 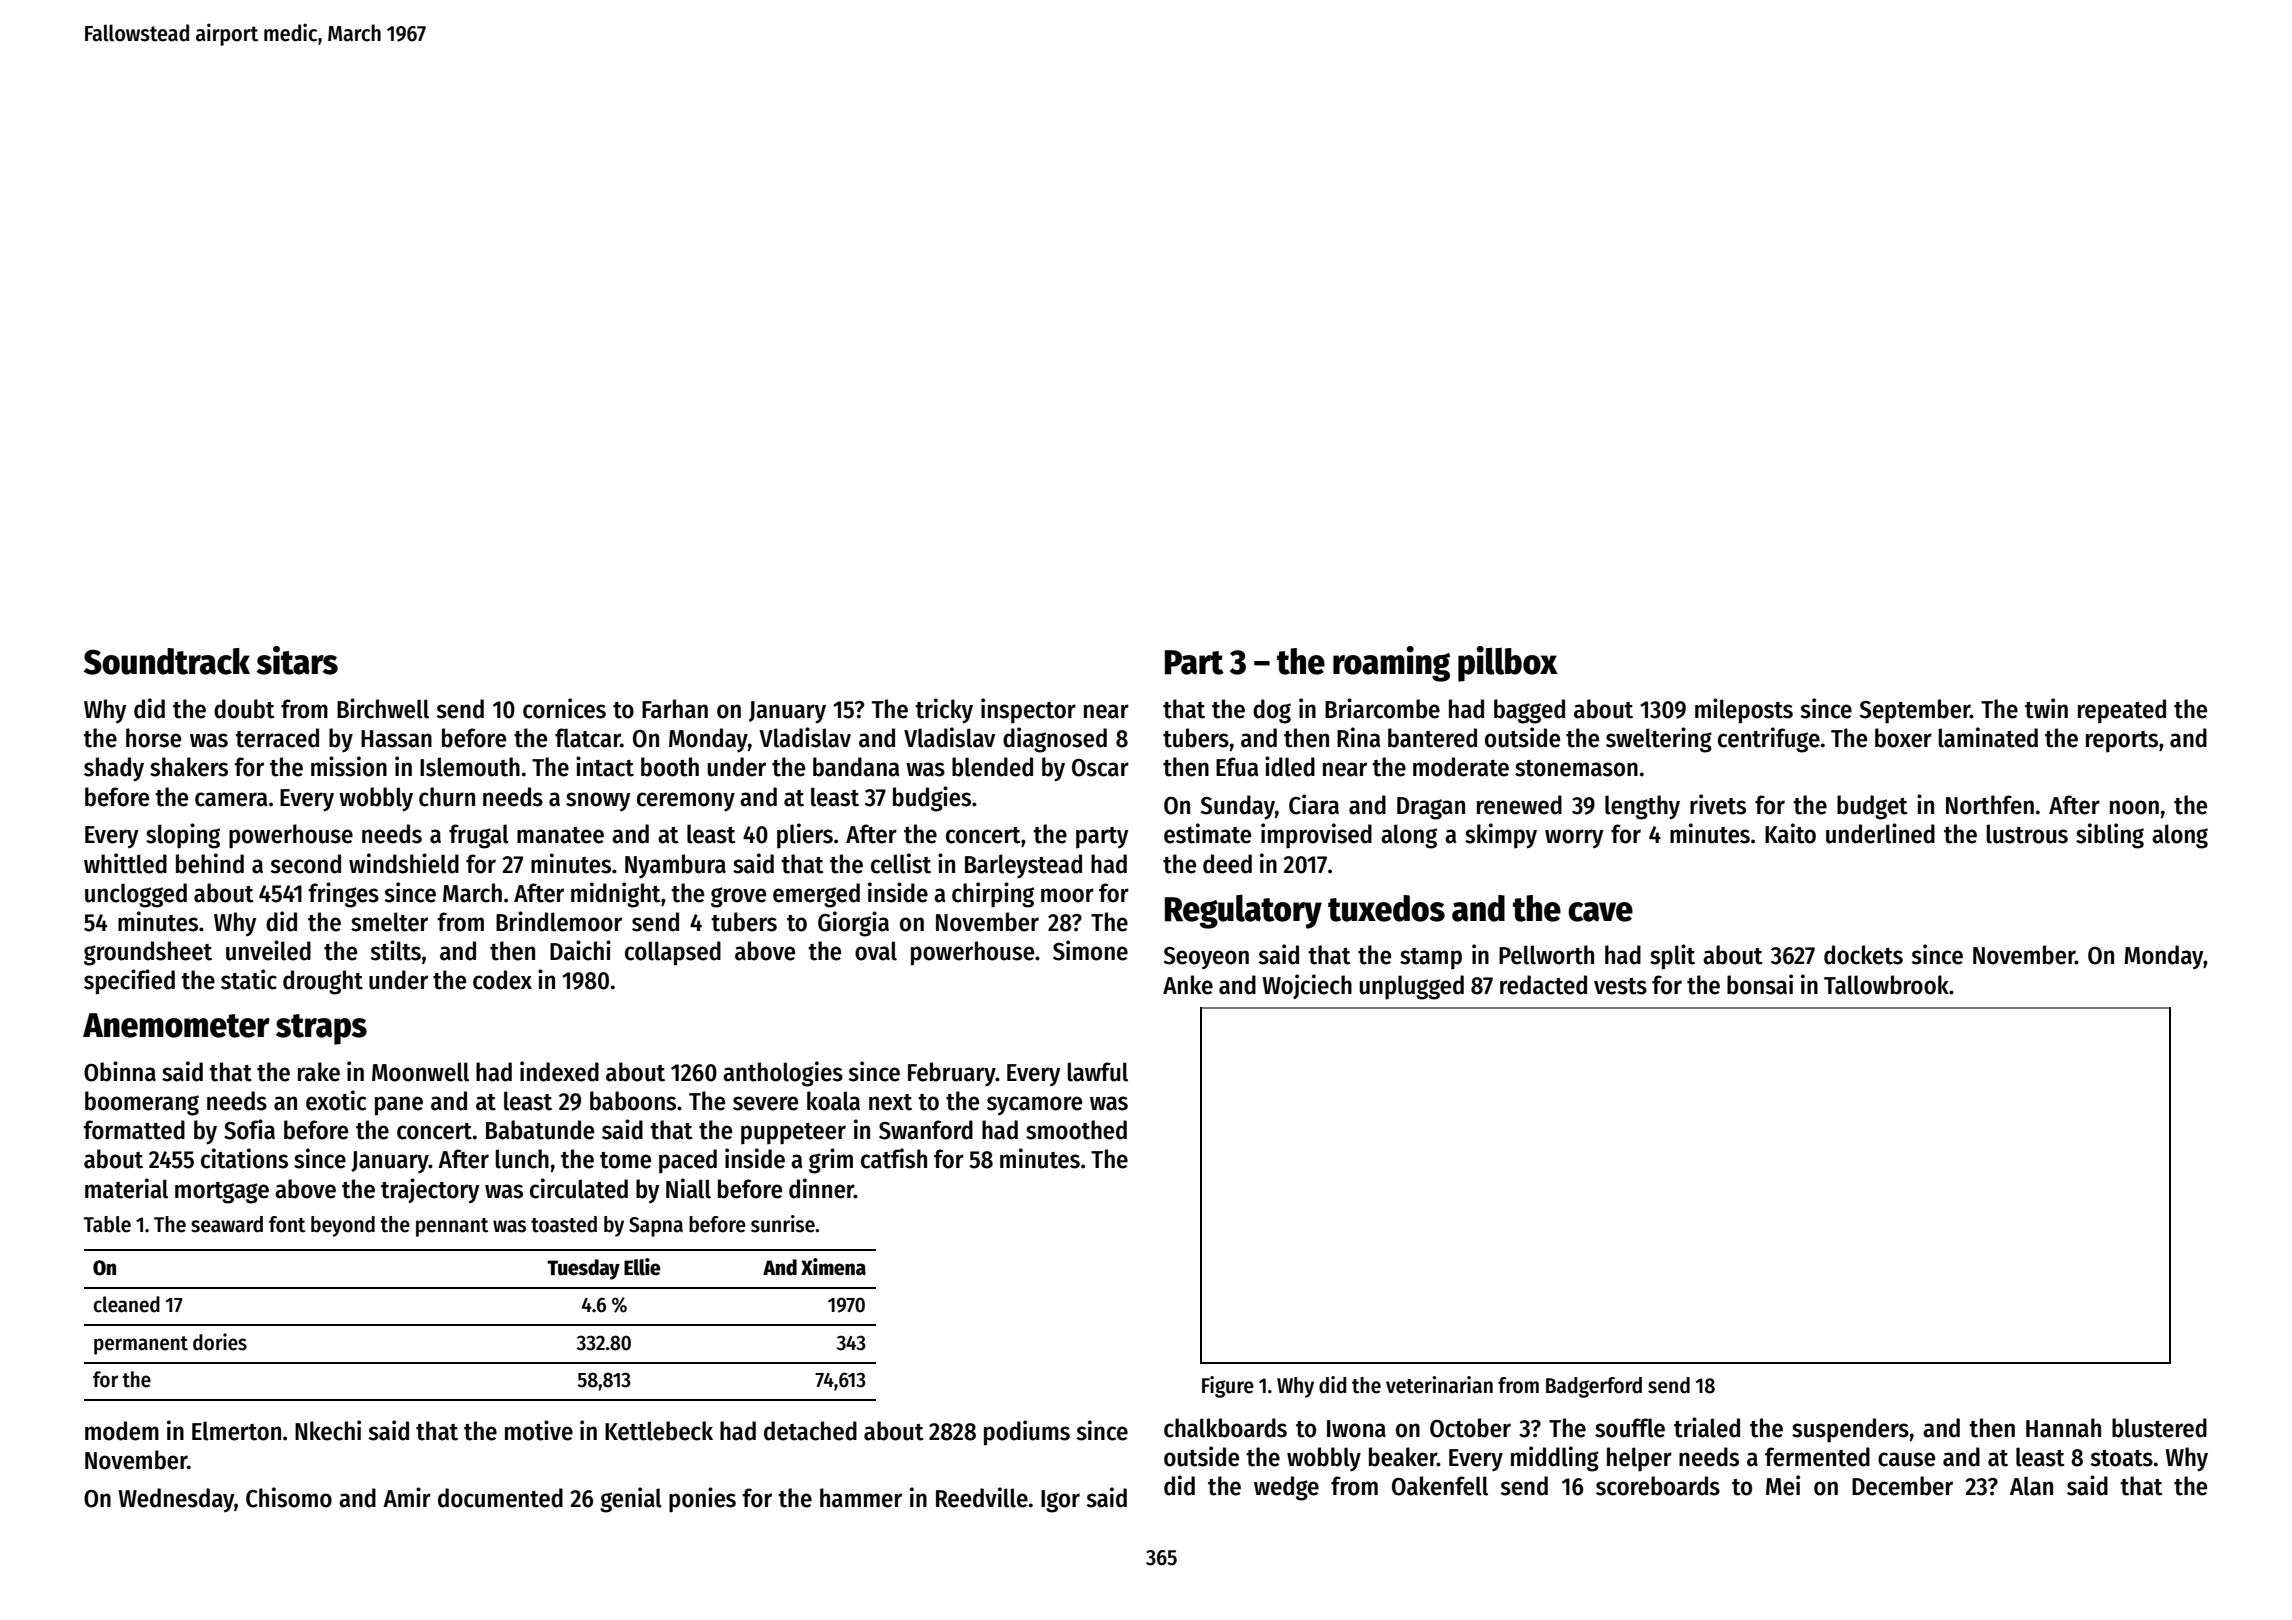 What do you see at coordinates (321, 1029) in the screenshot?
I see `straps` at bounding box center [321, 1029].
